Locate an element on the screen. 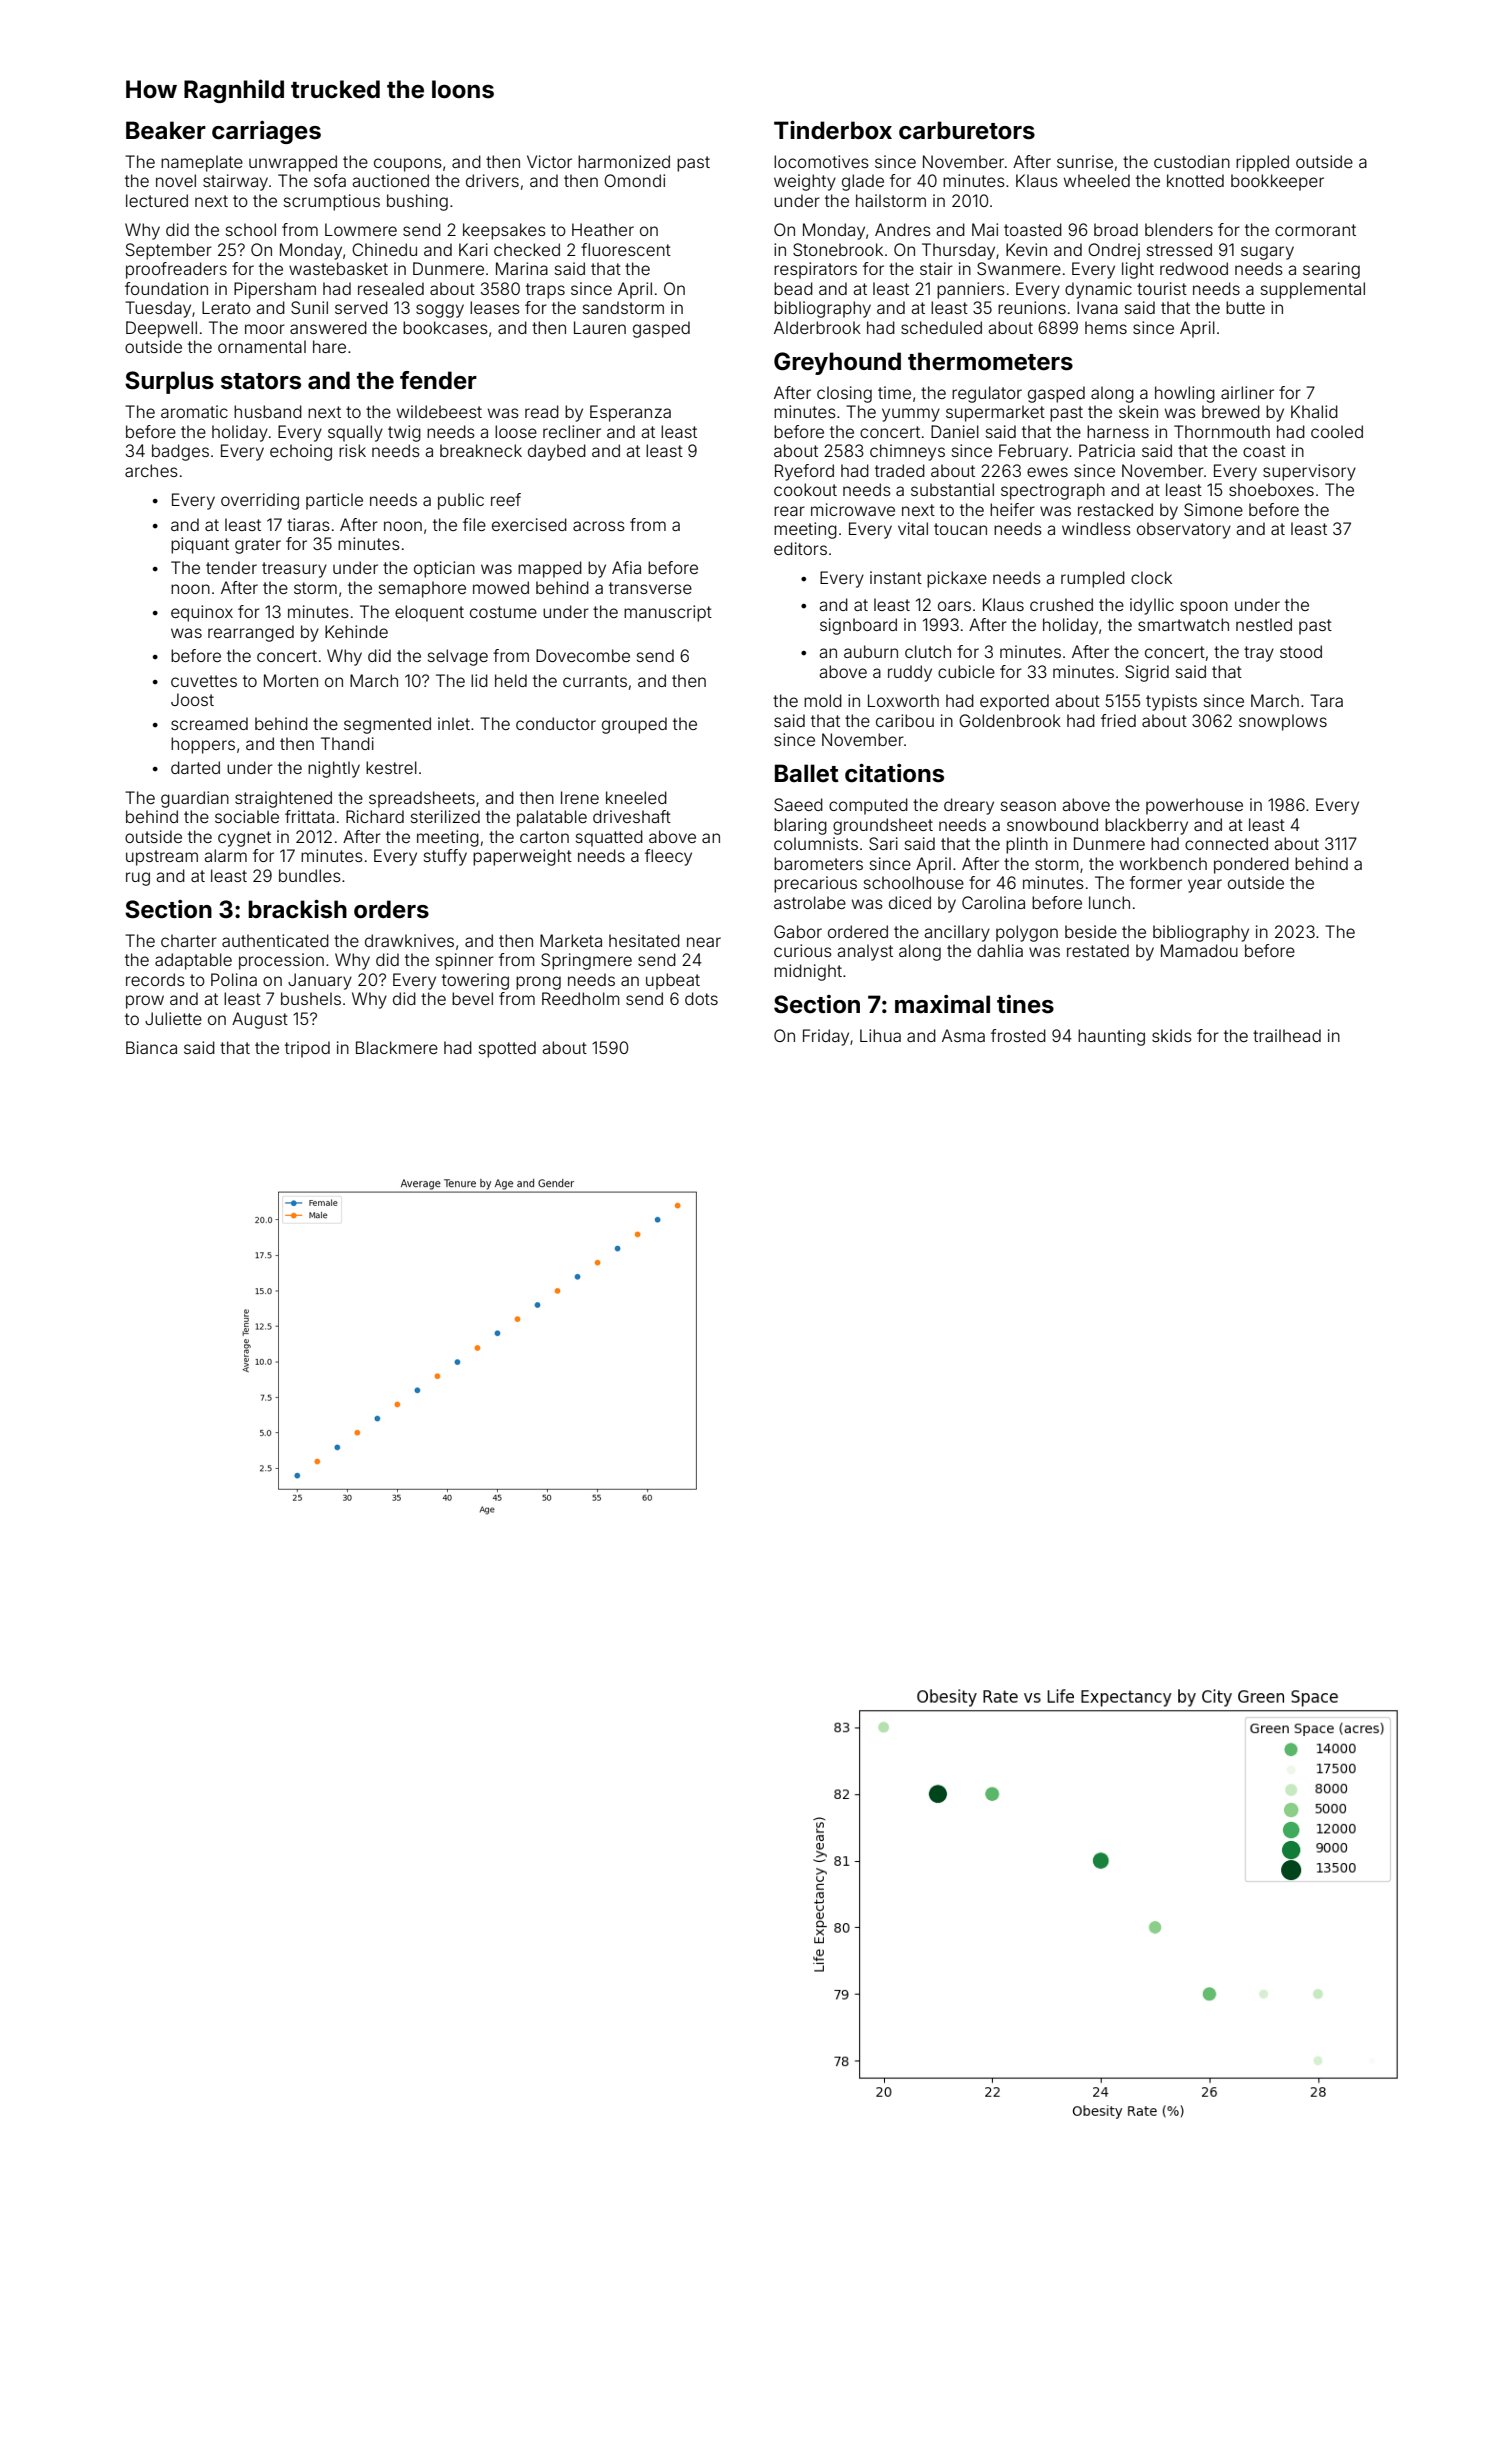 The width and height of the screenshot is (1496, 2464). stood is located at coordinates (1301, 651).
